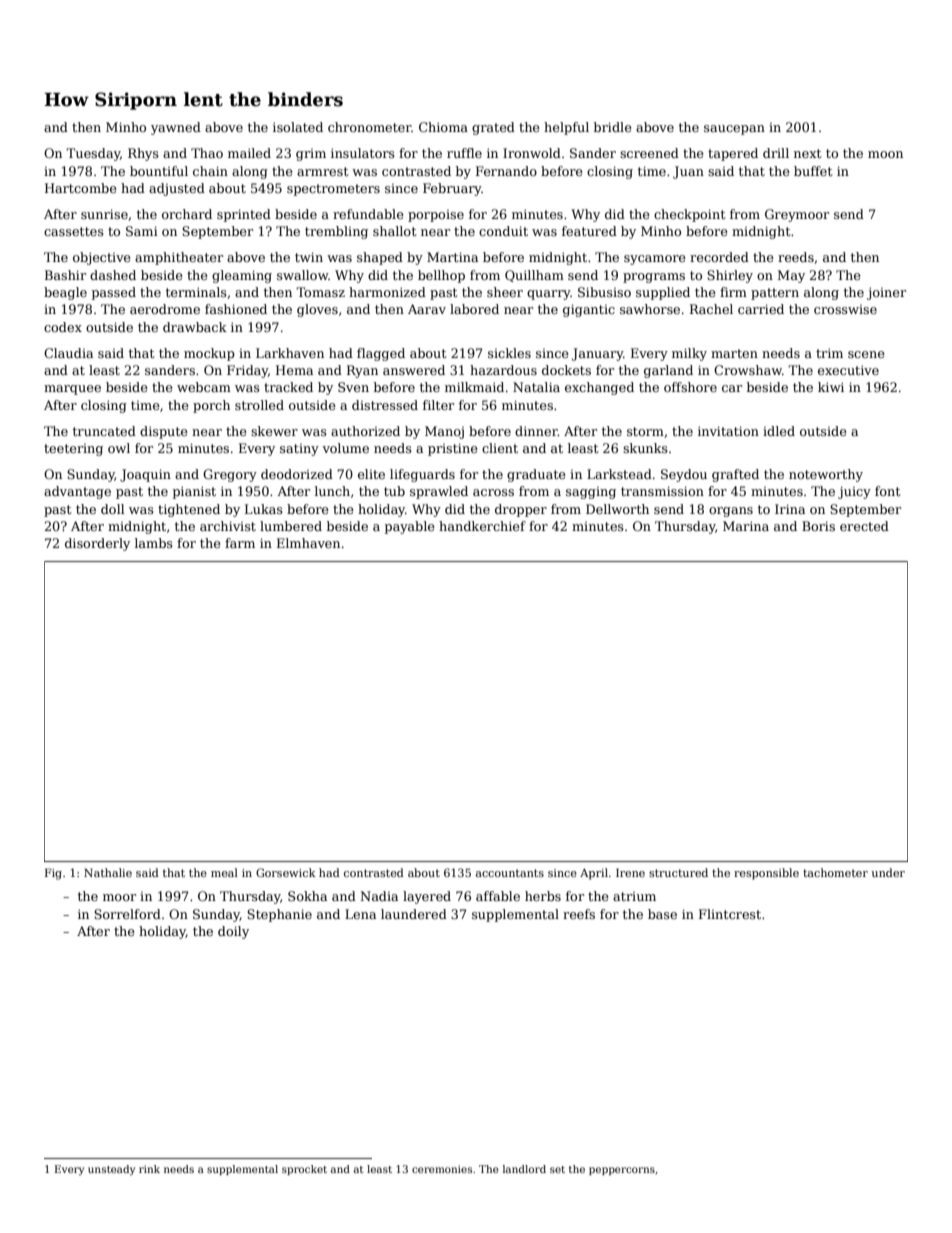  Describe the element at coordinates (298, 127) in the page. I see `isolated` at that location.
